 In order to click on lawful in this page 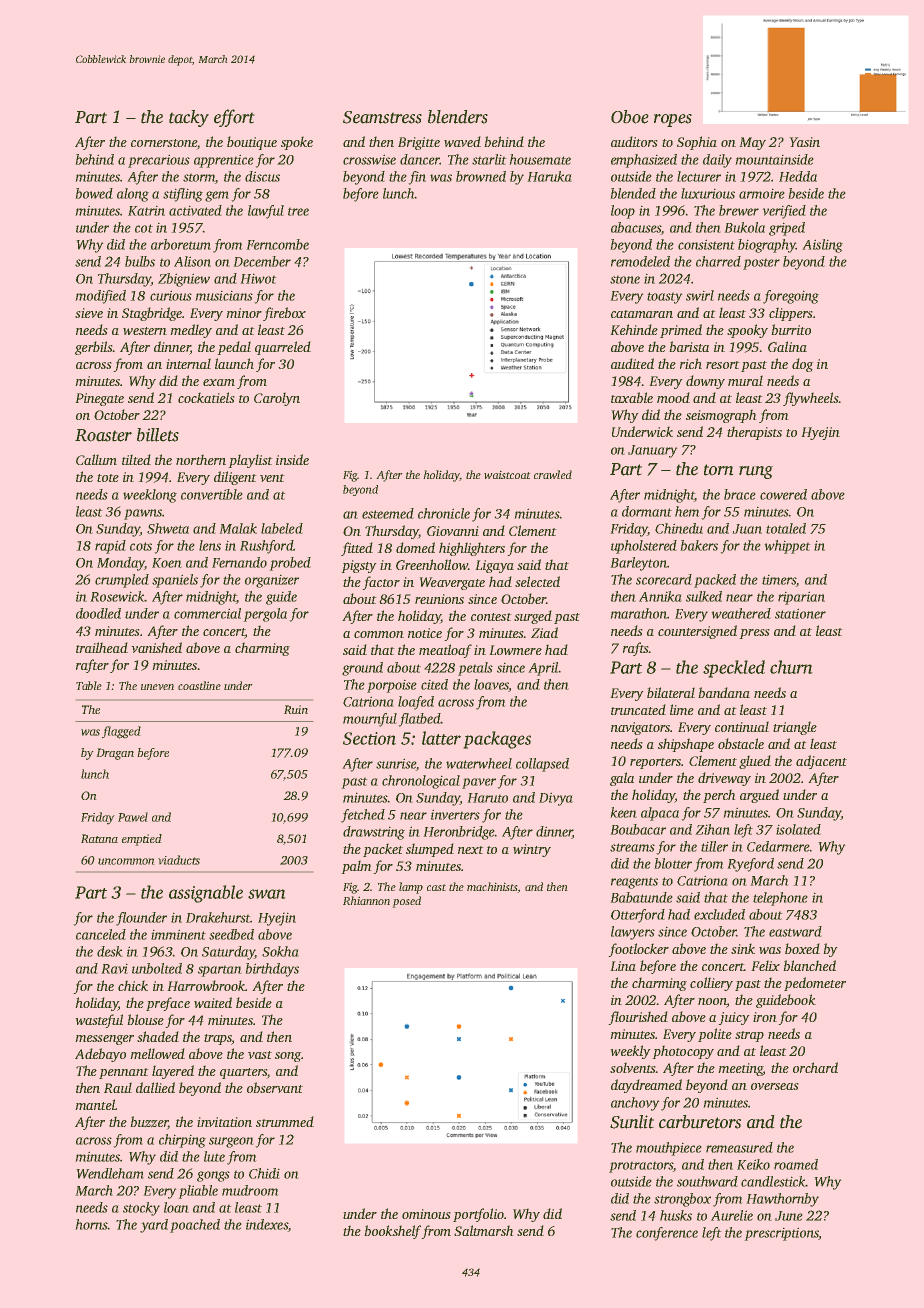, I will do `click(266, 212)`.
